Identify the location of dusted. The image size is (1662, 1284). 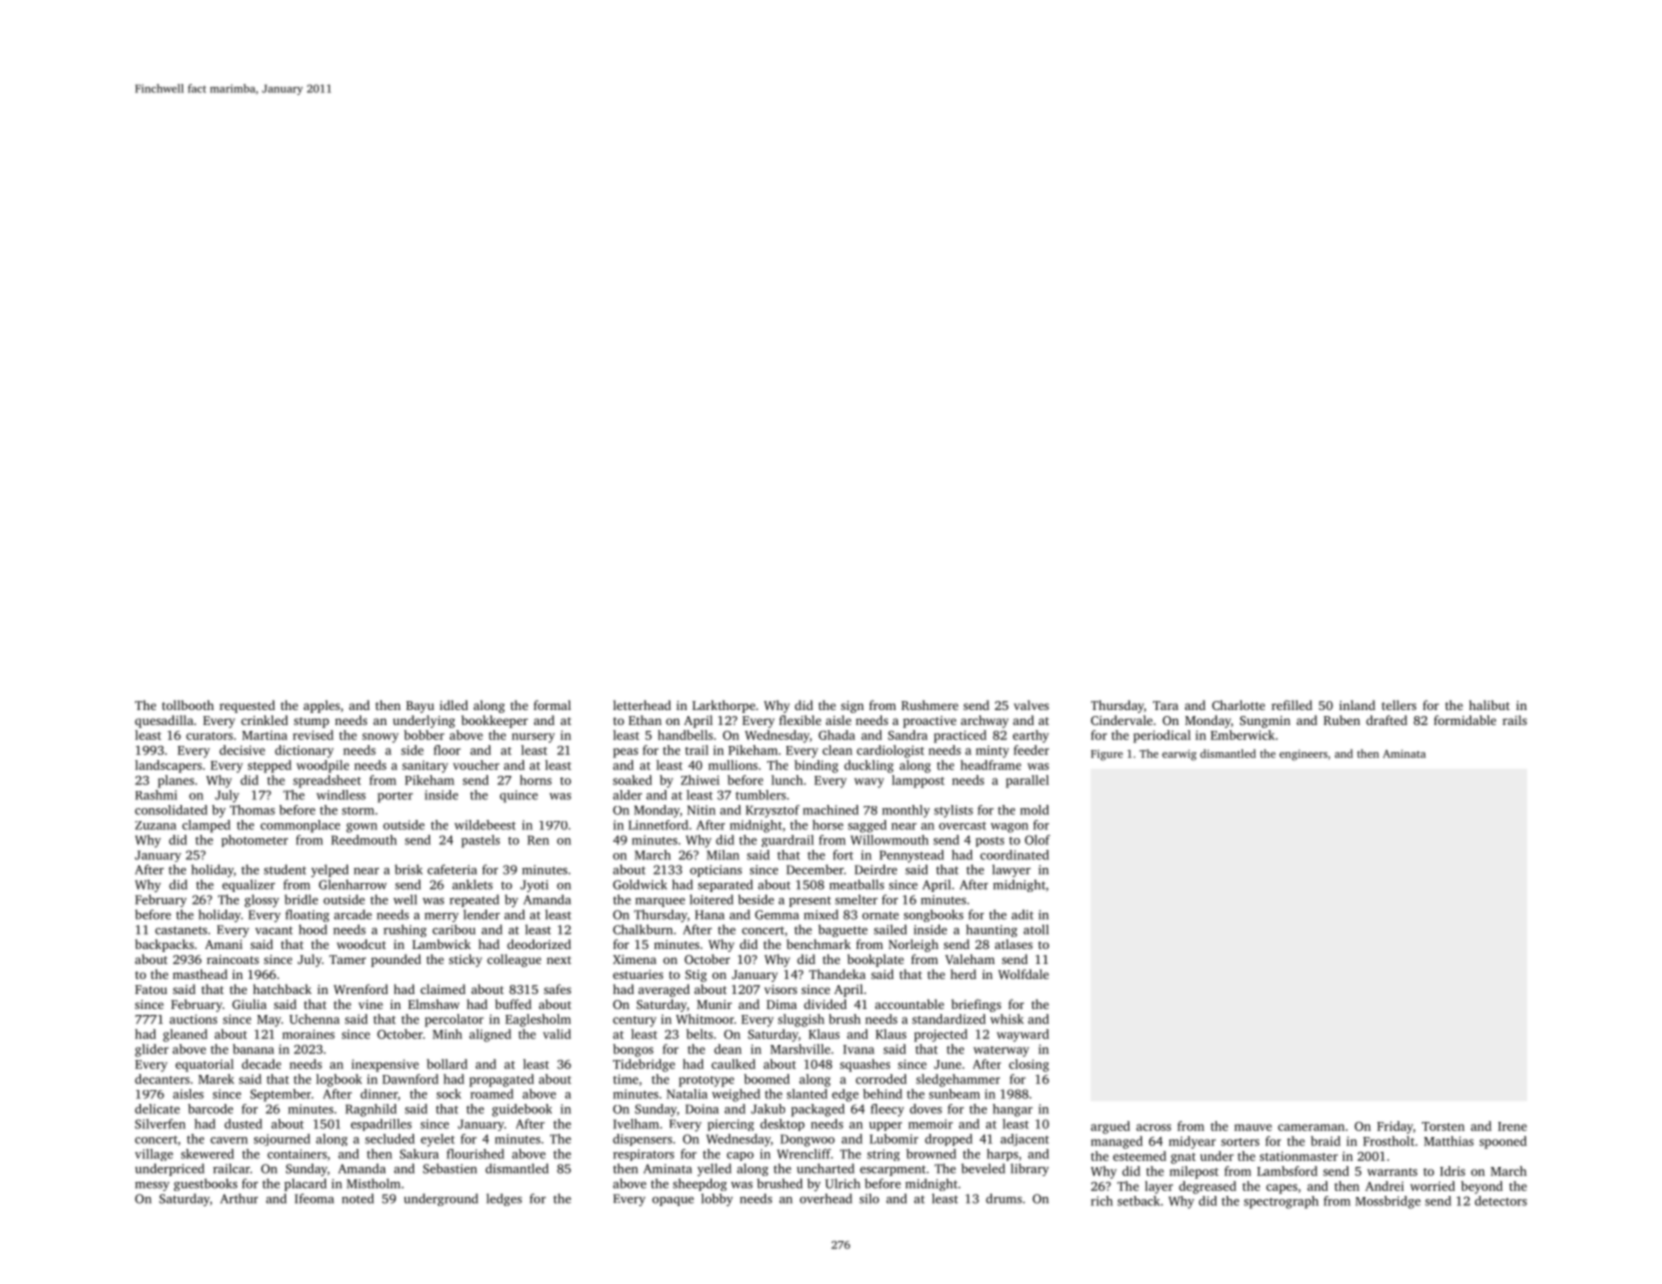
(243, 1124).
